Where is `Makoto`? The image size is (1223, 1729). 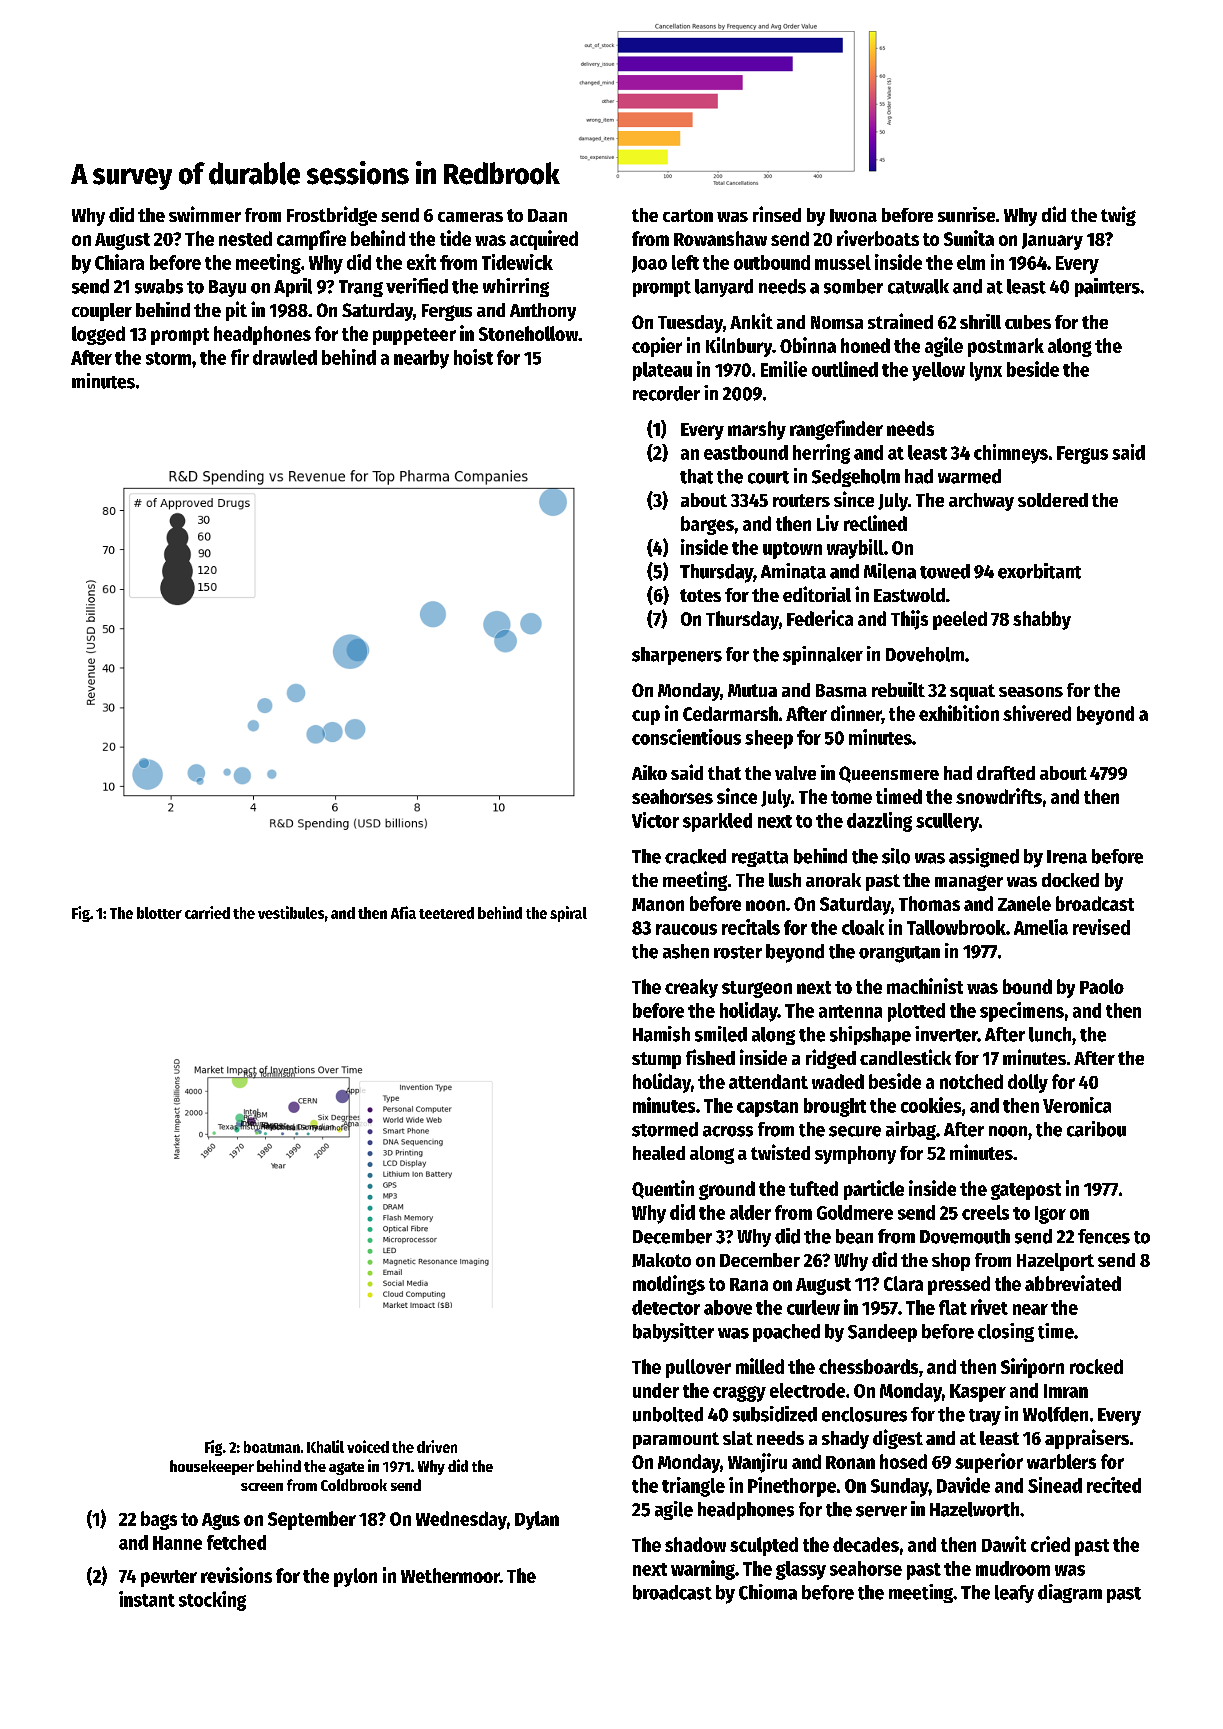
Makoto is located at coordinates (661, 1260).
